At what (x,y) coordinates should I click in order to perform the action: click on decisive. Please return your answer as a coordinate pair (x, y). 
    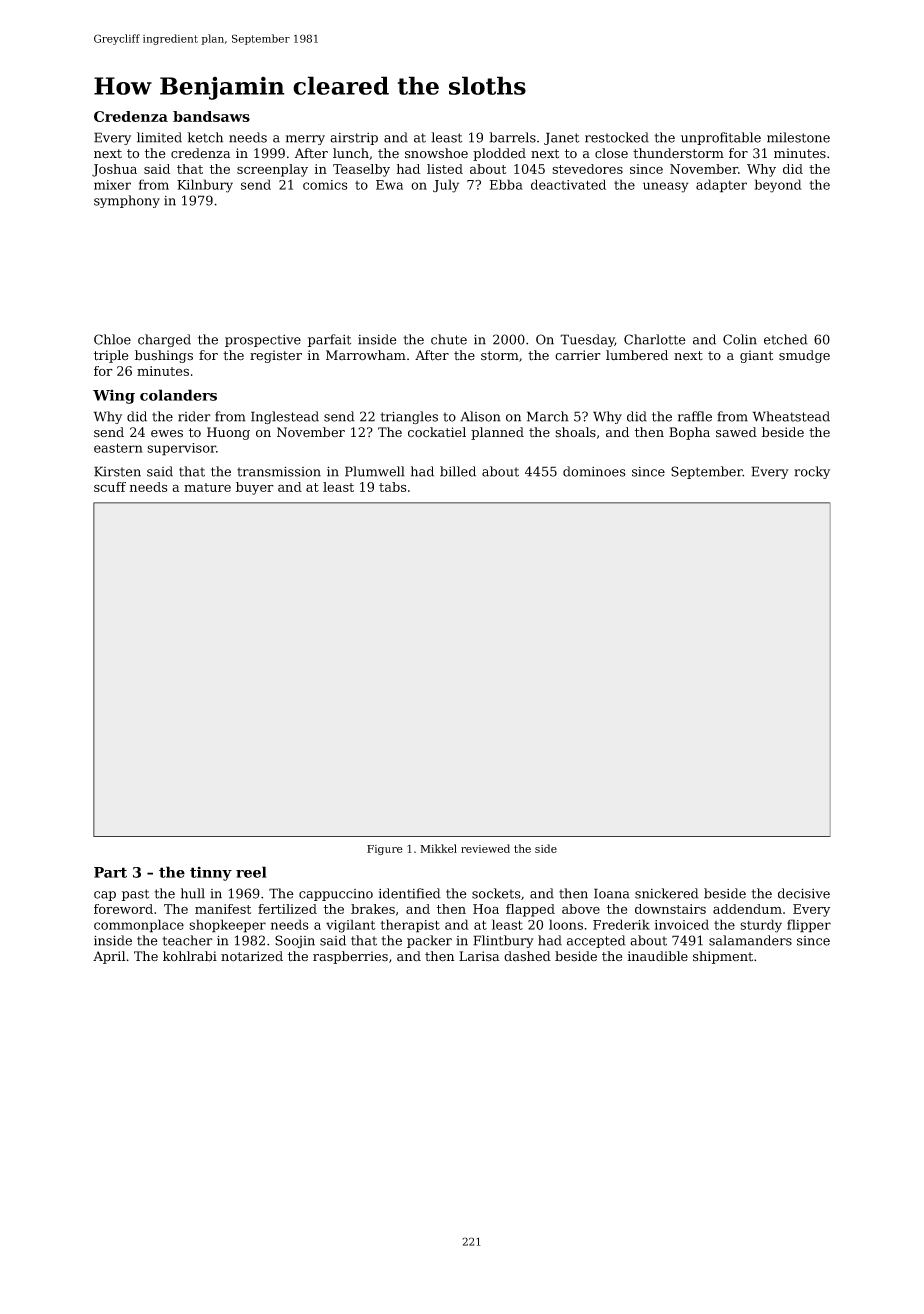
    Looking at the image, I should click on (804, 893).
